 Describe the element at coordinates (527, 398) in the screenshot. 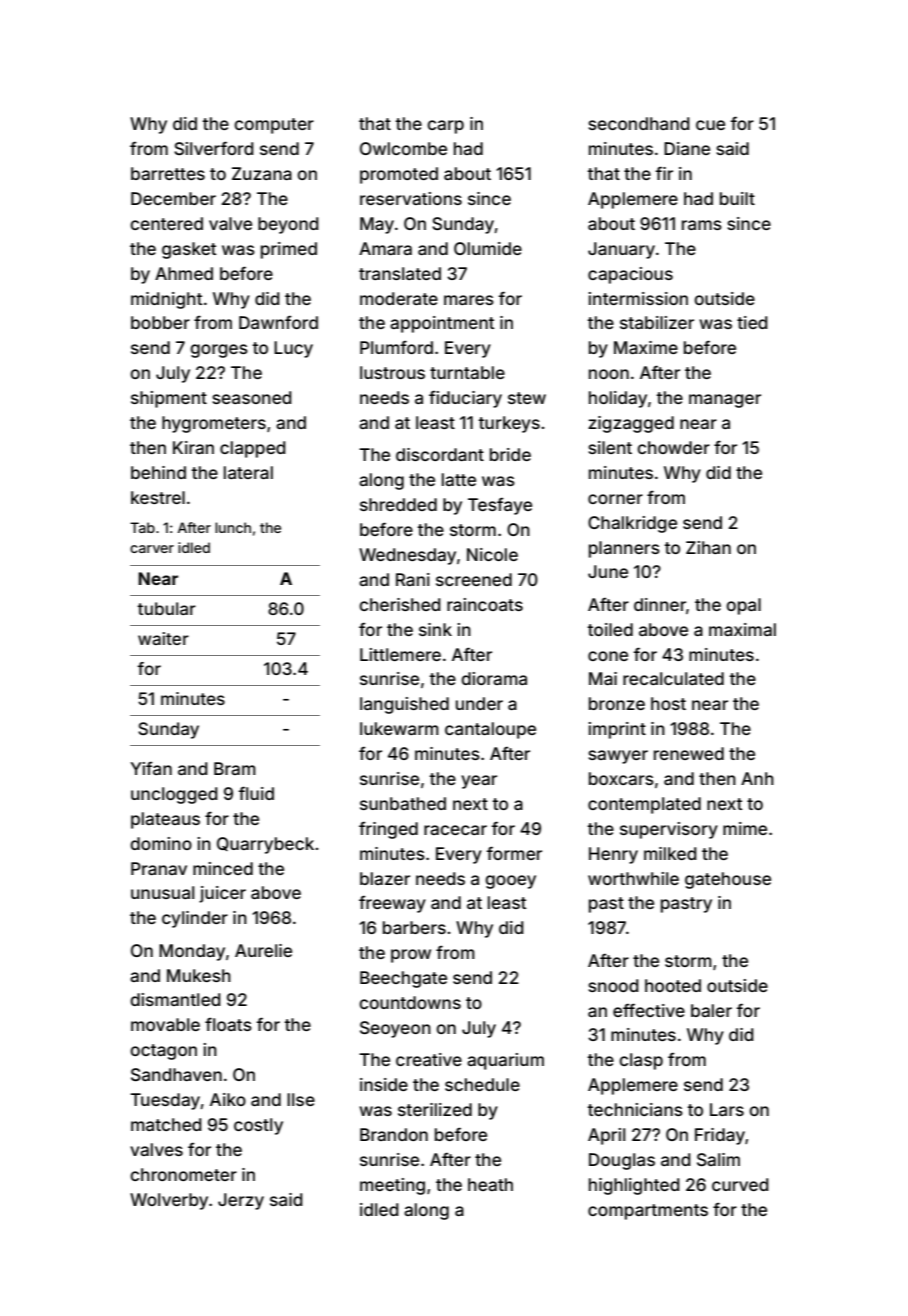

I see `stew` at that location.
